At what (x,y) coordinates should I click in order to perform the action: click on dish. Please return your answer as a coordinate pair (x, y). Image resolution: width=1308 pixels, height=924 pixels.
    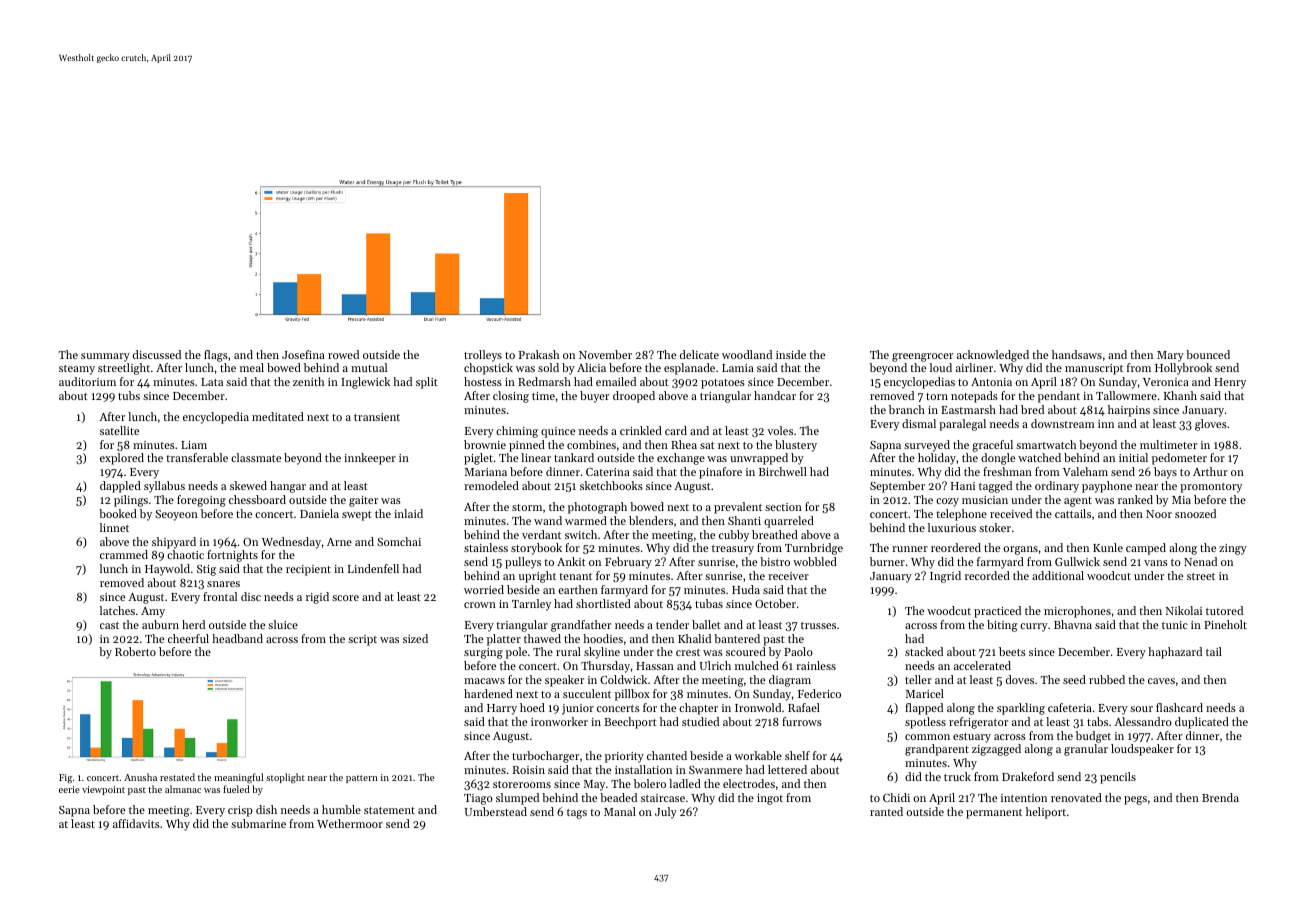
    Looking at the image, I should click on (266, 809).
